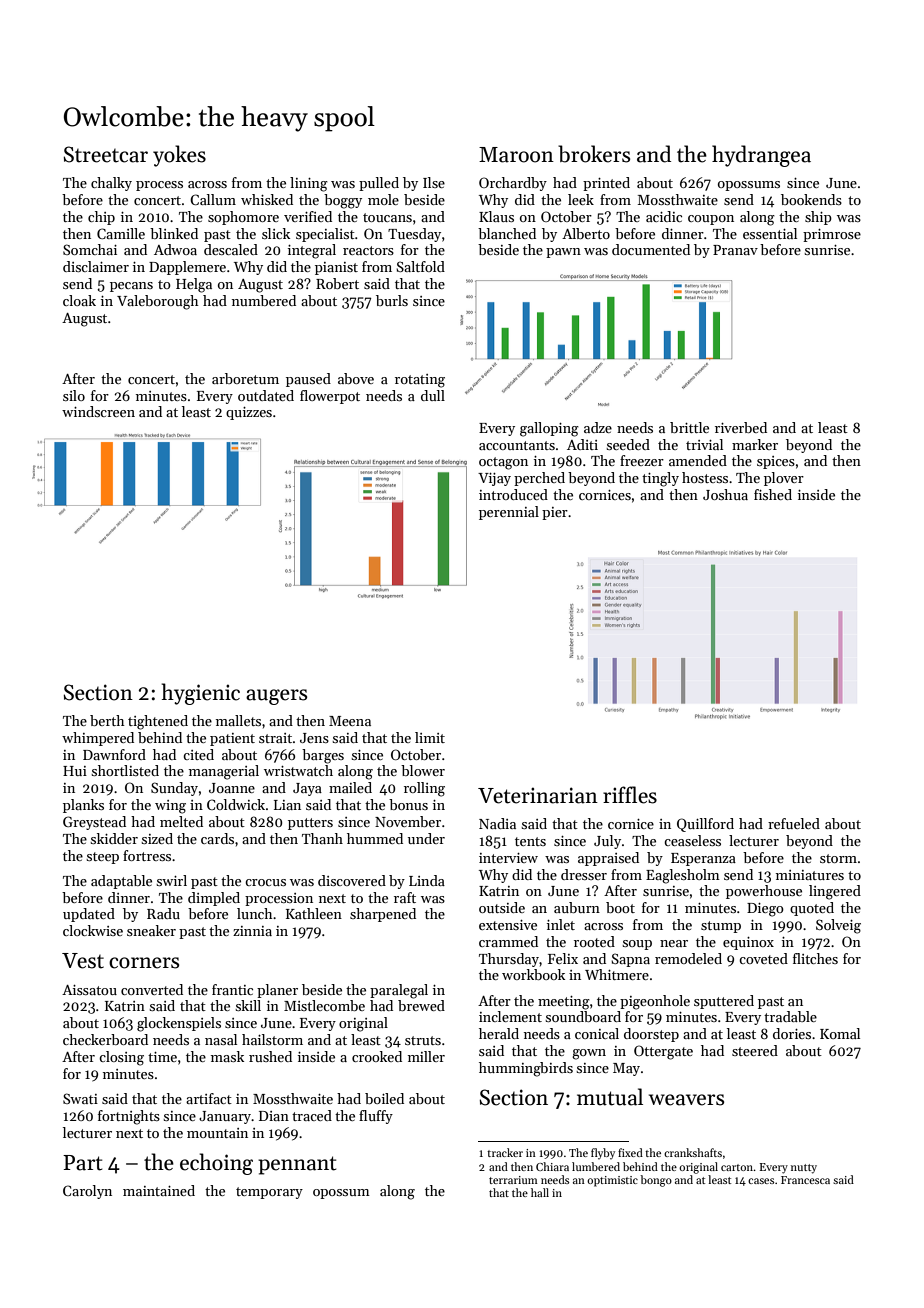 The height and width of the document is (1308, 924). I want to click on miniatures, so click(810, 875).
